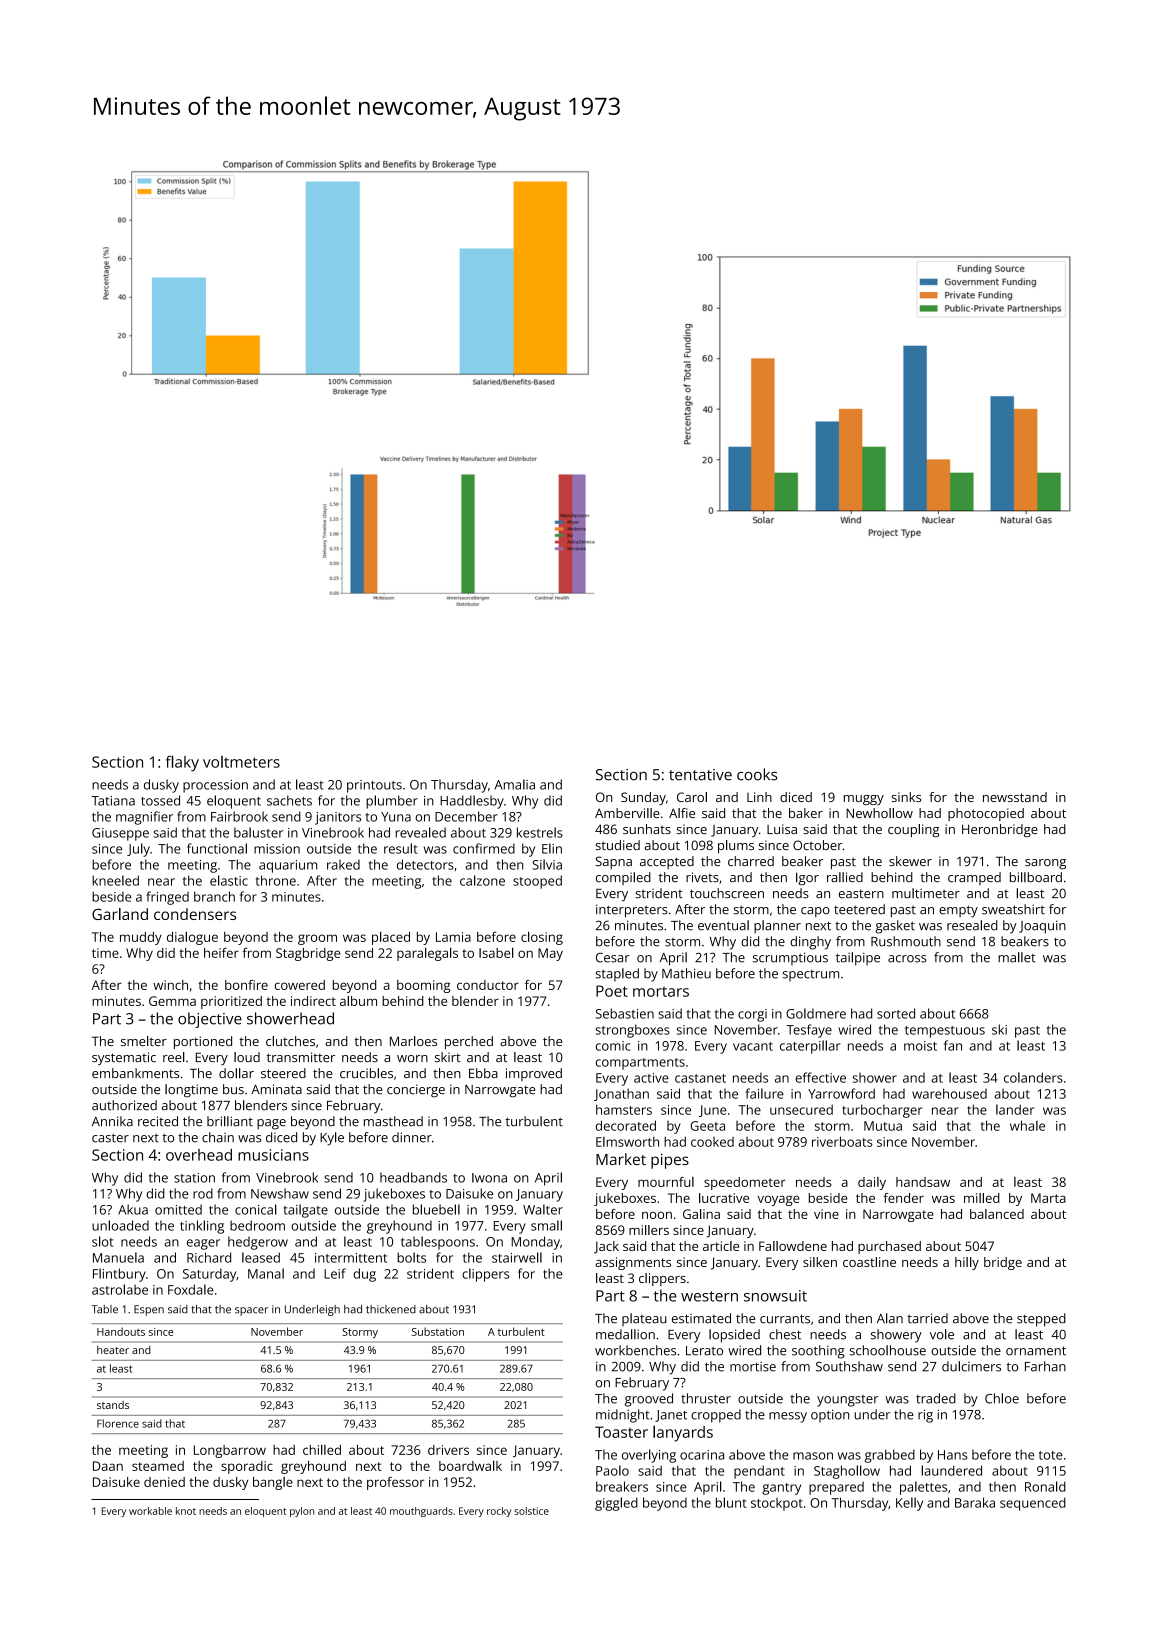  What do you see at coordinates (421, 1512) in the document?
I see `mouthguards` at bounding box center [421, 1512].
